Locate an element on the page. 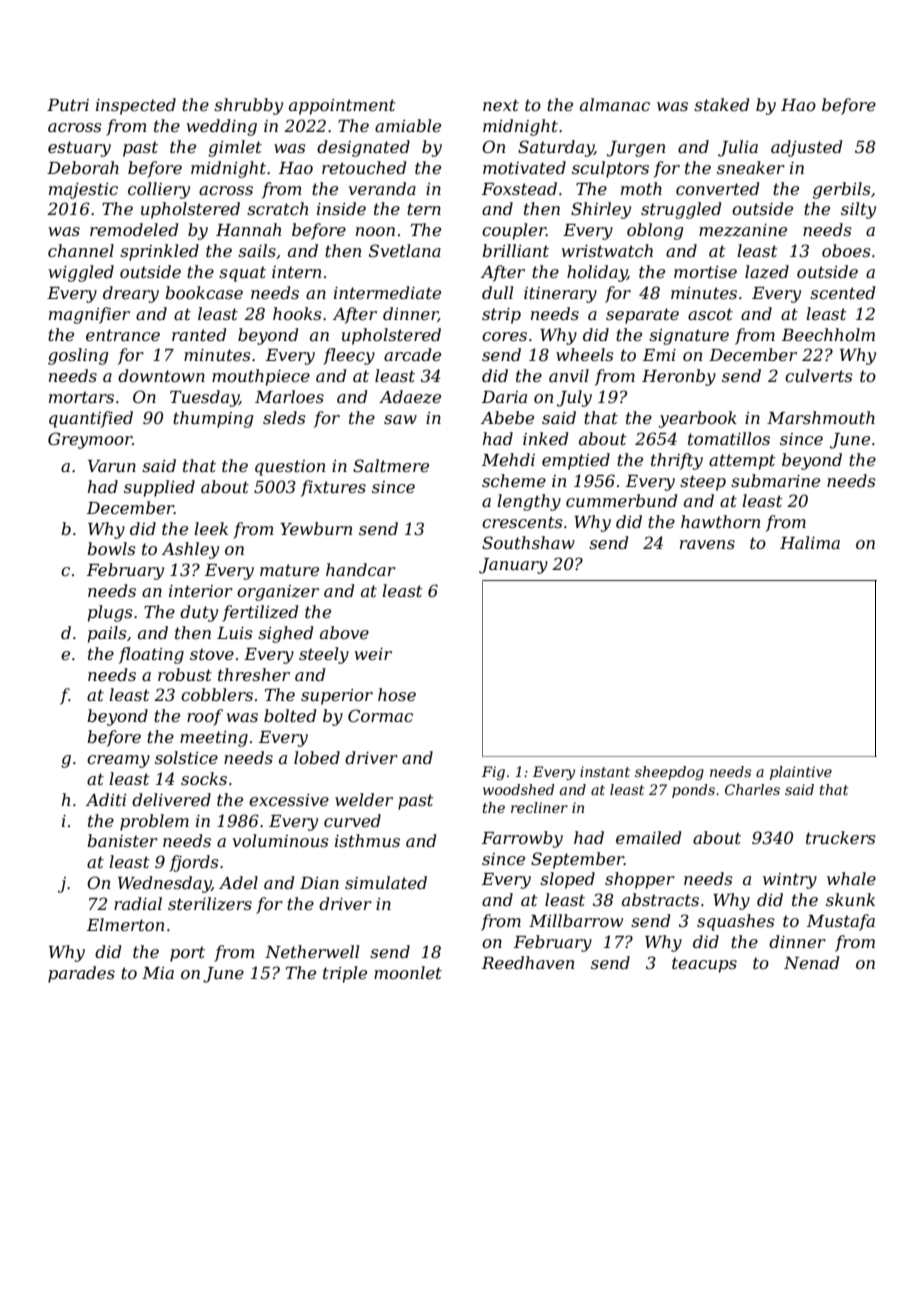  coupler is located at coordinates (514, 231).
